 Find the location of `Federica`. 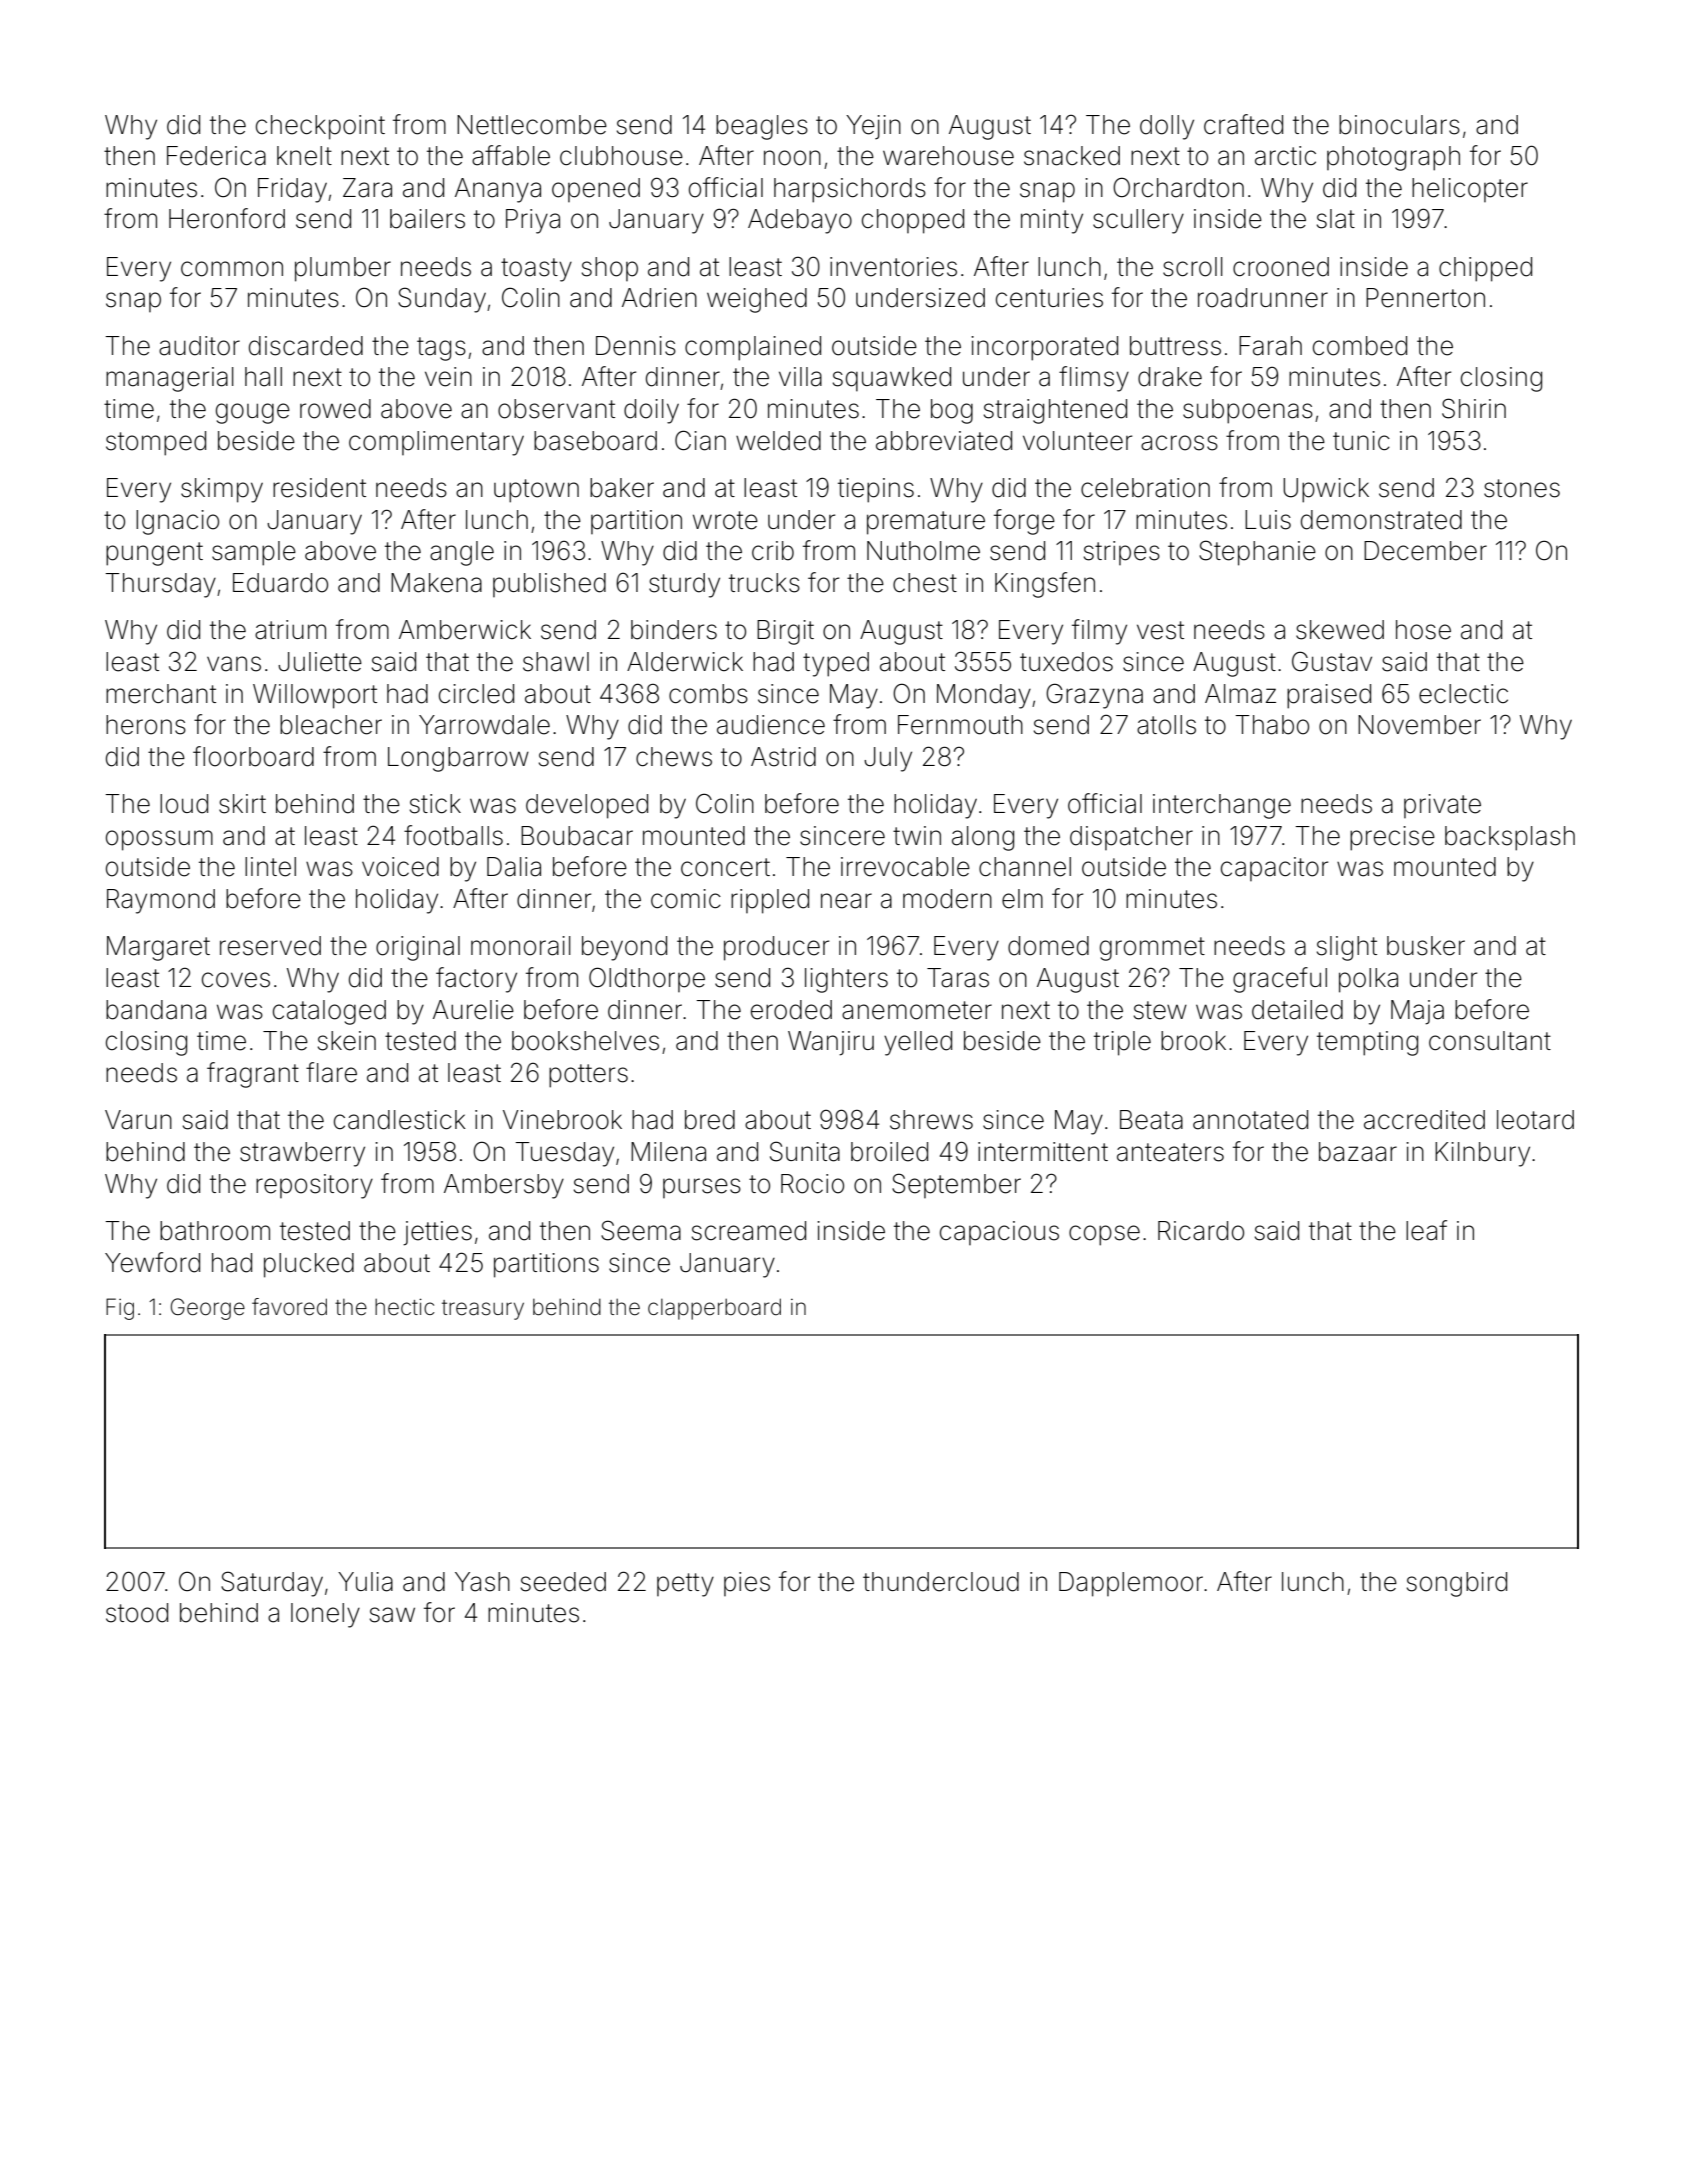

Federica is located at coordinates (216, 156).
